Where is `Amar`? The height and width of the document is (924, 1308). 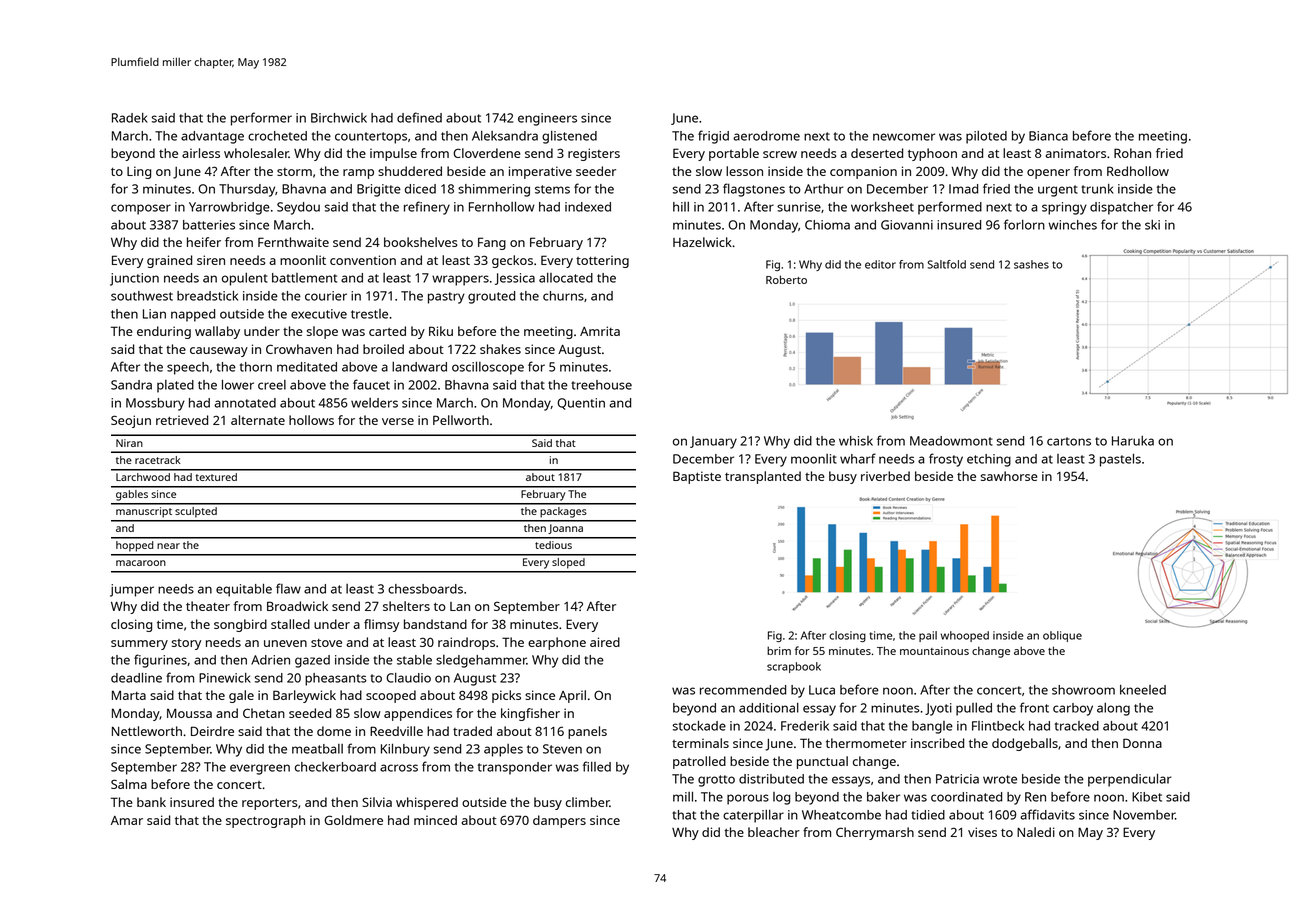
Amar is located at coordinates (127, 820).
